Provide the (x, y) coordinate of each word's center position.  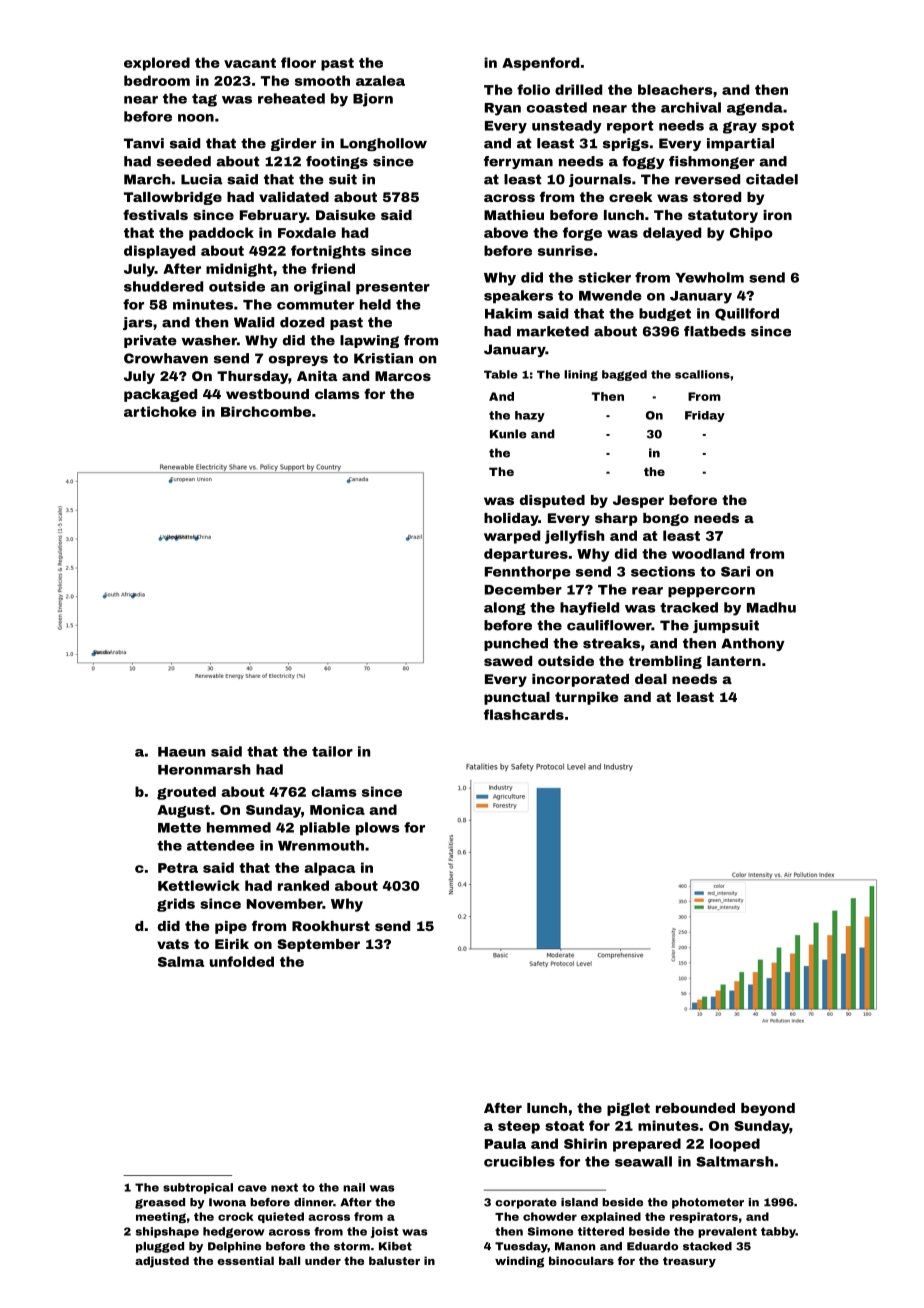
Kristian (383, 358)
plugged (160, 1247)
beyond (768, 1109)
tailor (332, 751)
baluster (394, 1260)
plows (378, 829)
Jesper (638, 501)
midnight (239, 270)
